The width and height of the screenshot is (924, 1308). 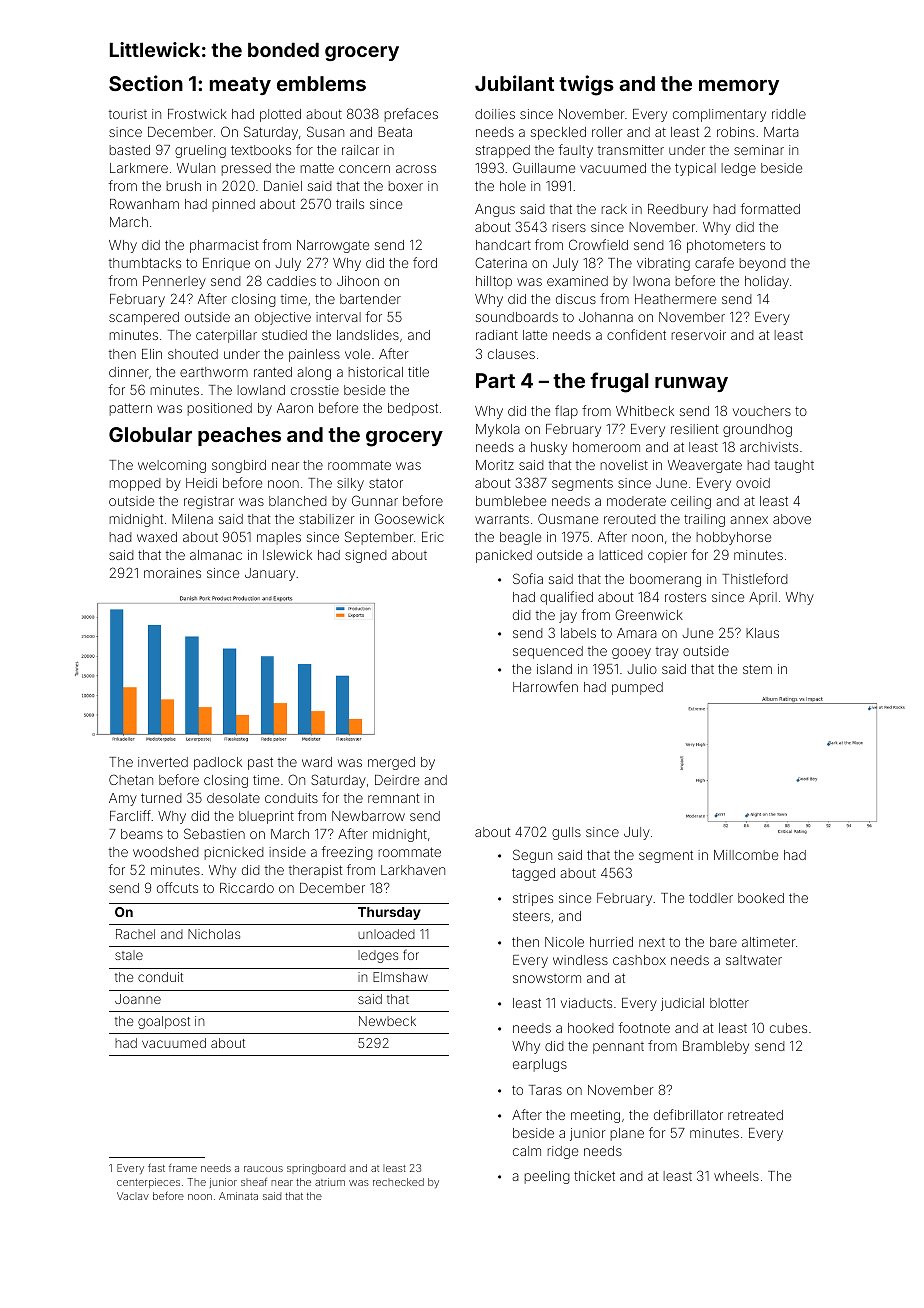 I want to click on Angus, so click(x=495, y=210).
